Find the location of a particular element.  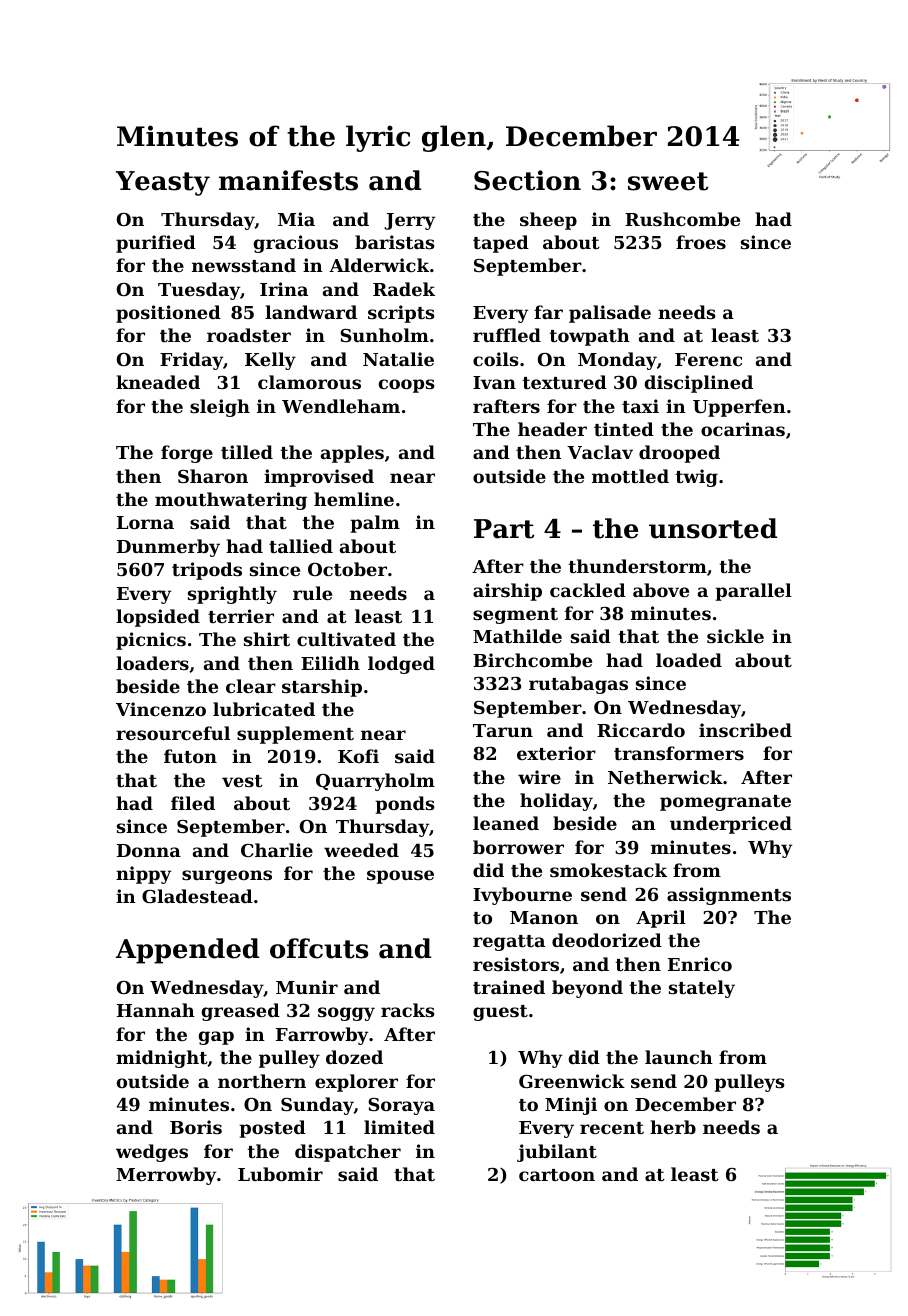

airship is located at coordinates (507, 592).
